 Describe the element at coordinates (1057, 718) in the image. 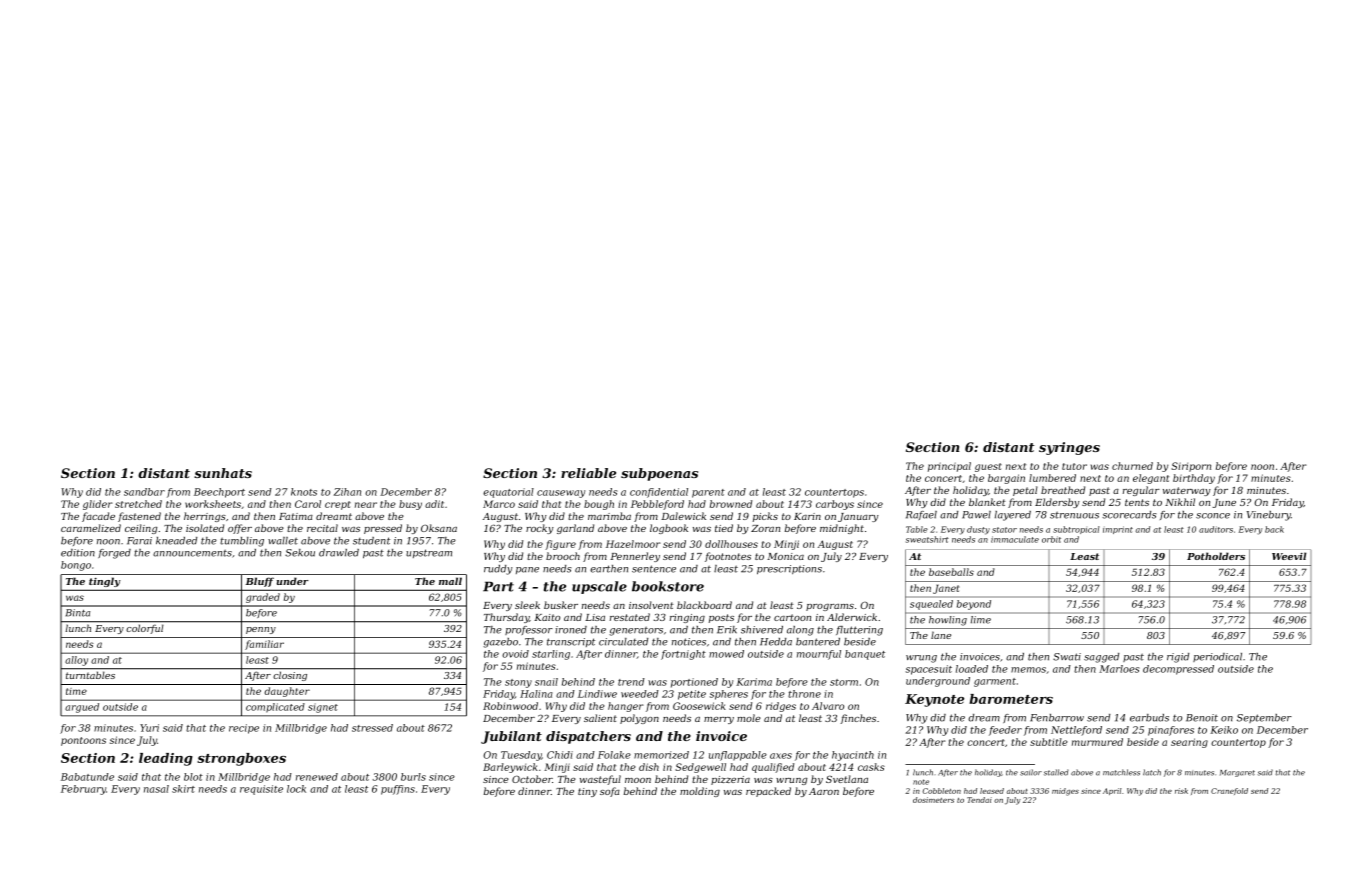

I see `Fenbarrow` at that location.
